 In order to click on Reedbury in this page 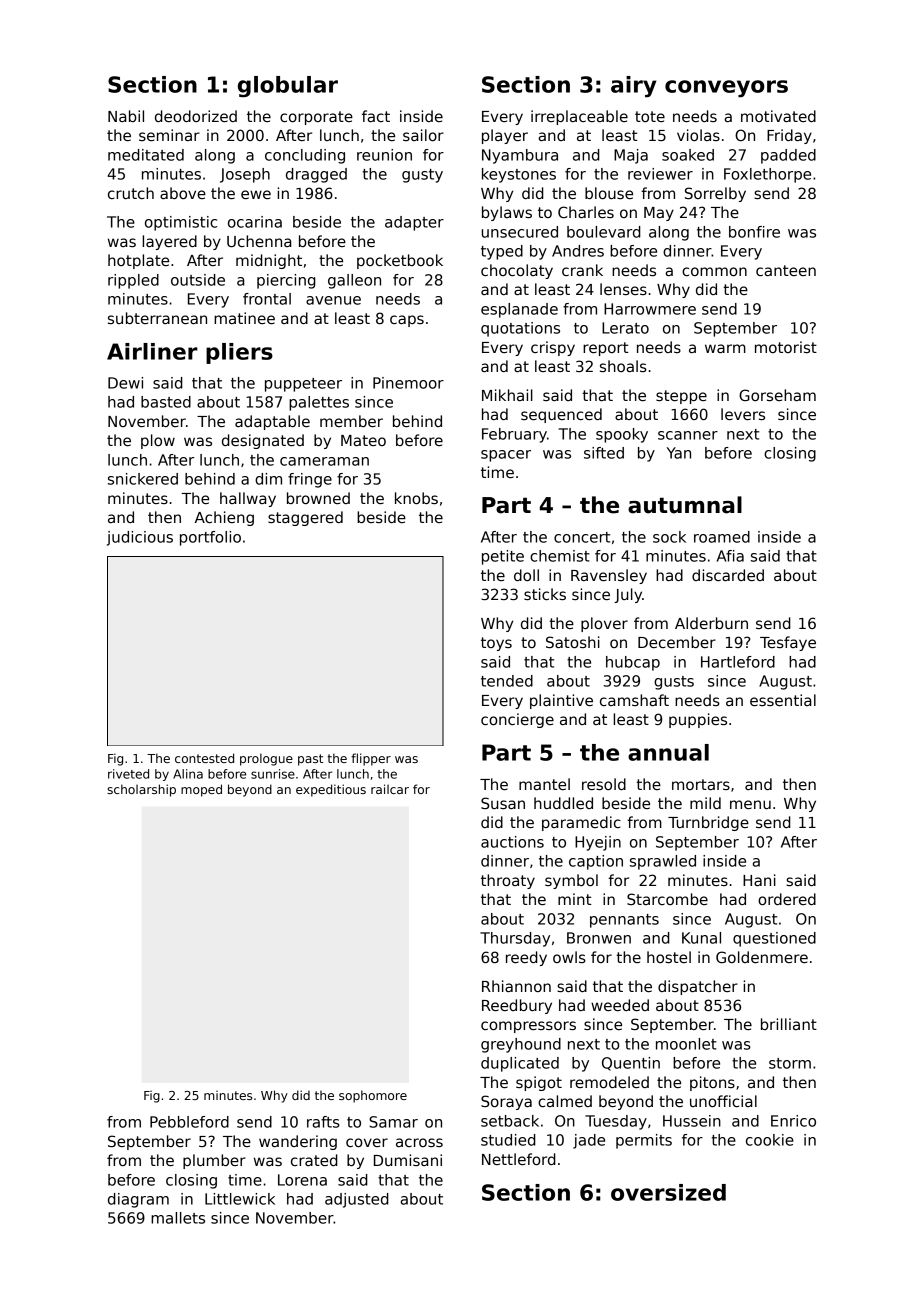, I will do `click(517, 1006)`.
